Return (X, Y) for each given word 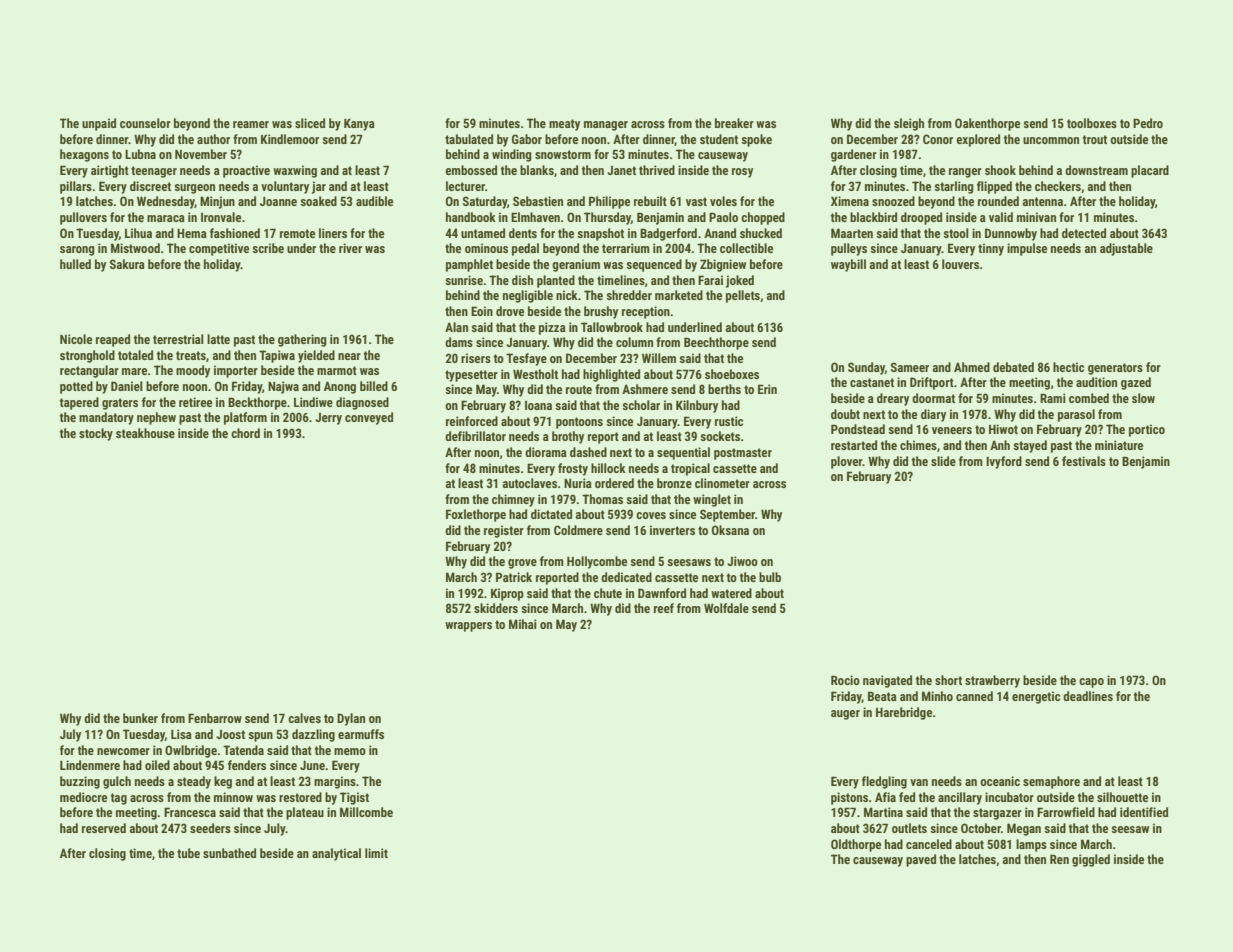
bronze (674, 483)
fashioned (235, 233)
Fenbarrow (215, 718)
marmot (337, 370)
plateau (305, 813)
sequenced (654, 265)
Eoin (482, 311)
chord (245, 433)
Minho (937, 696)
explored (978, 140)
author (213, 139)
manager (606, 126)
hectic (1068, 367)
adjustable (1126, 249)
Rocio (845, 680)
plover (847, 462)
